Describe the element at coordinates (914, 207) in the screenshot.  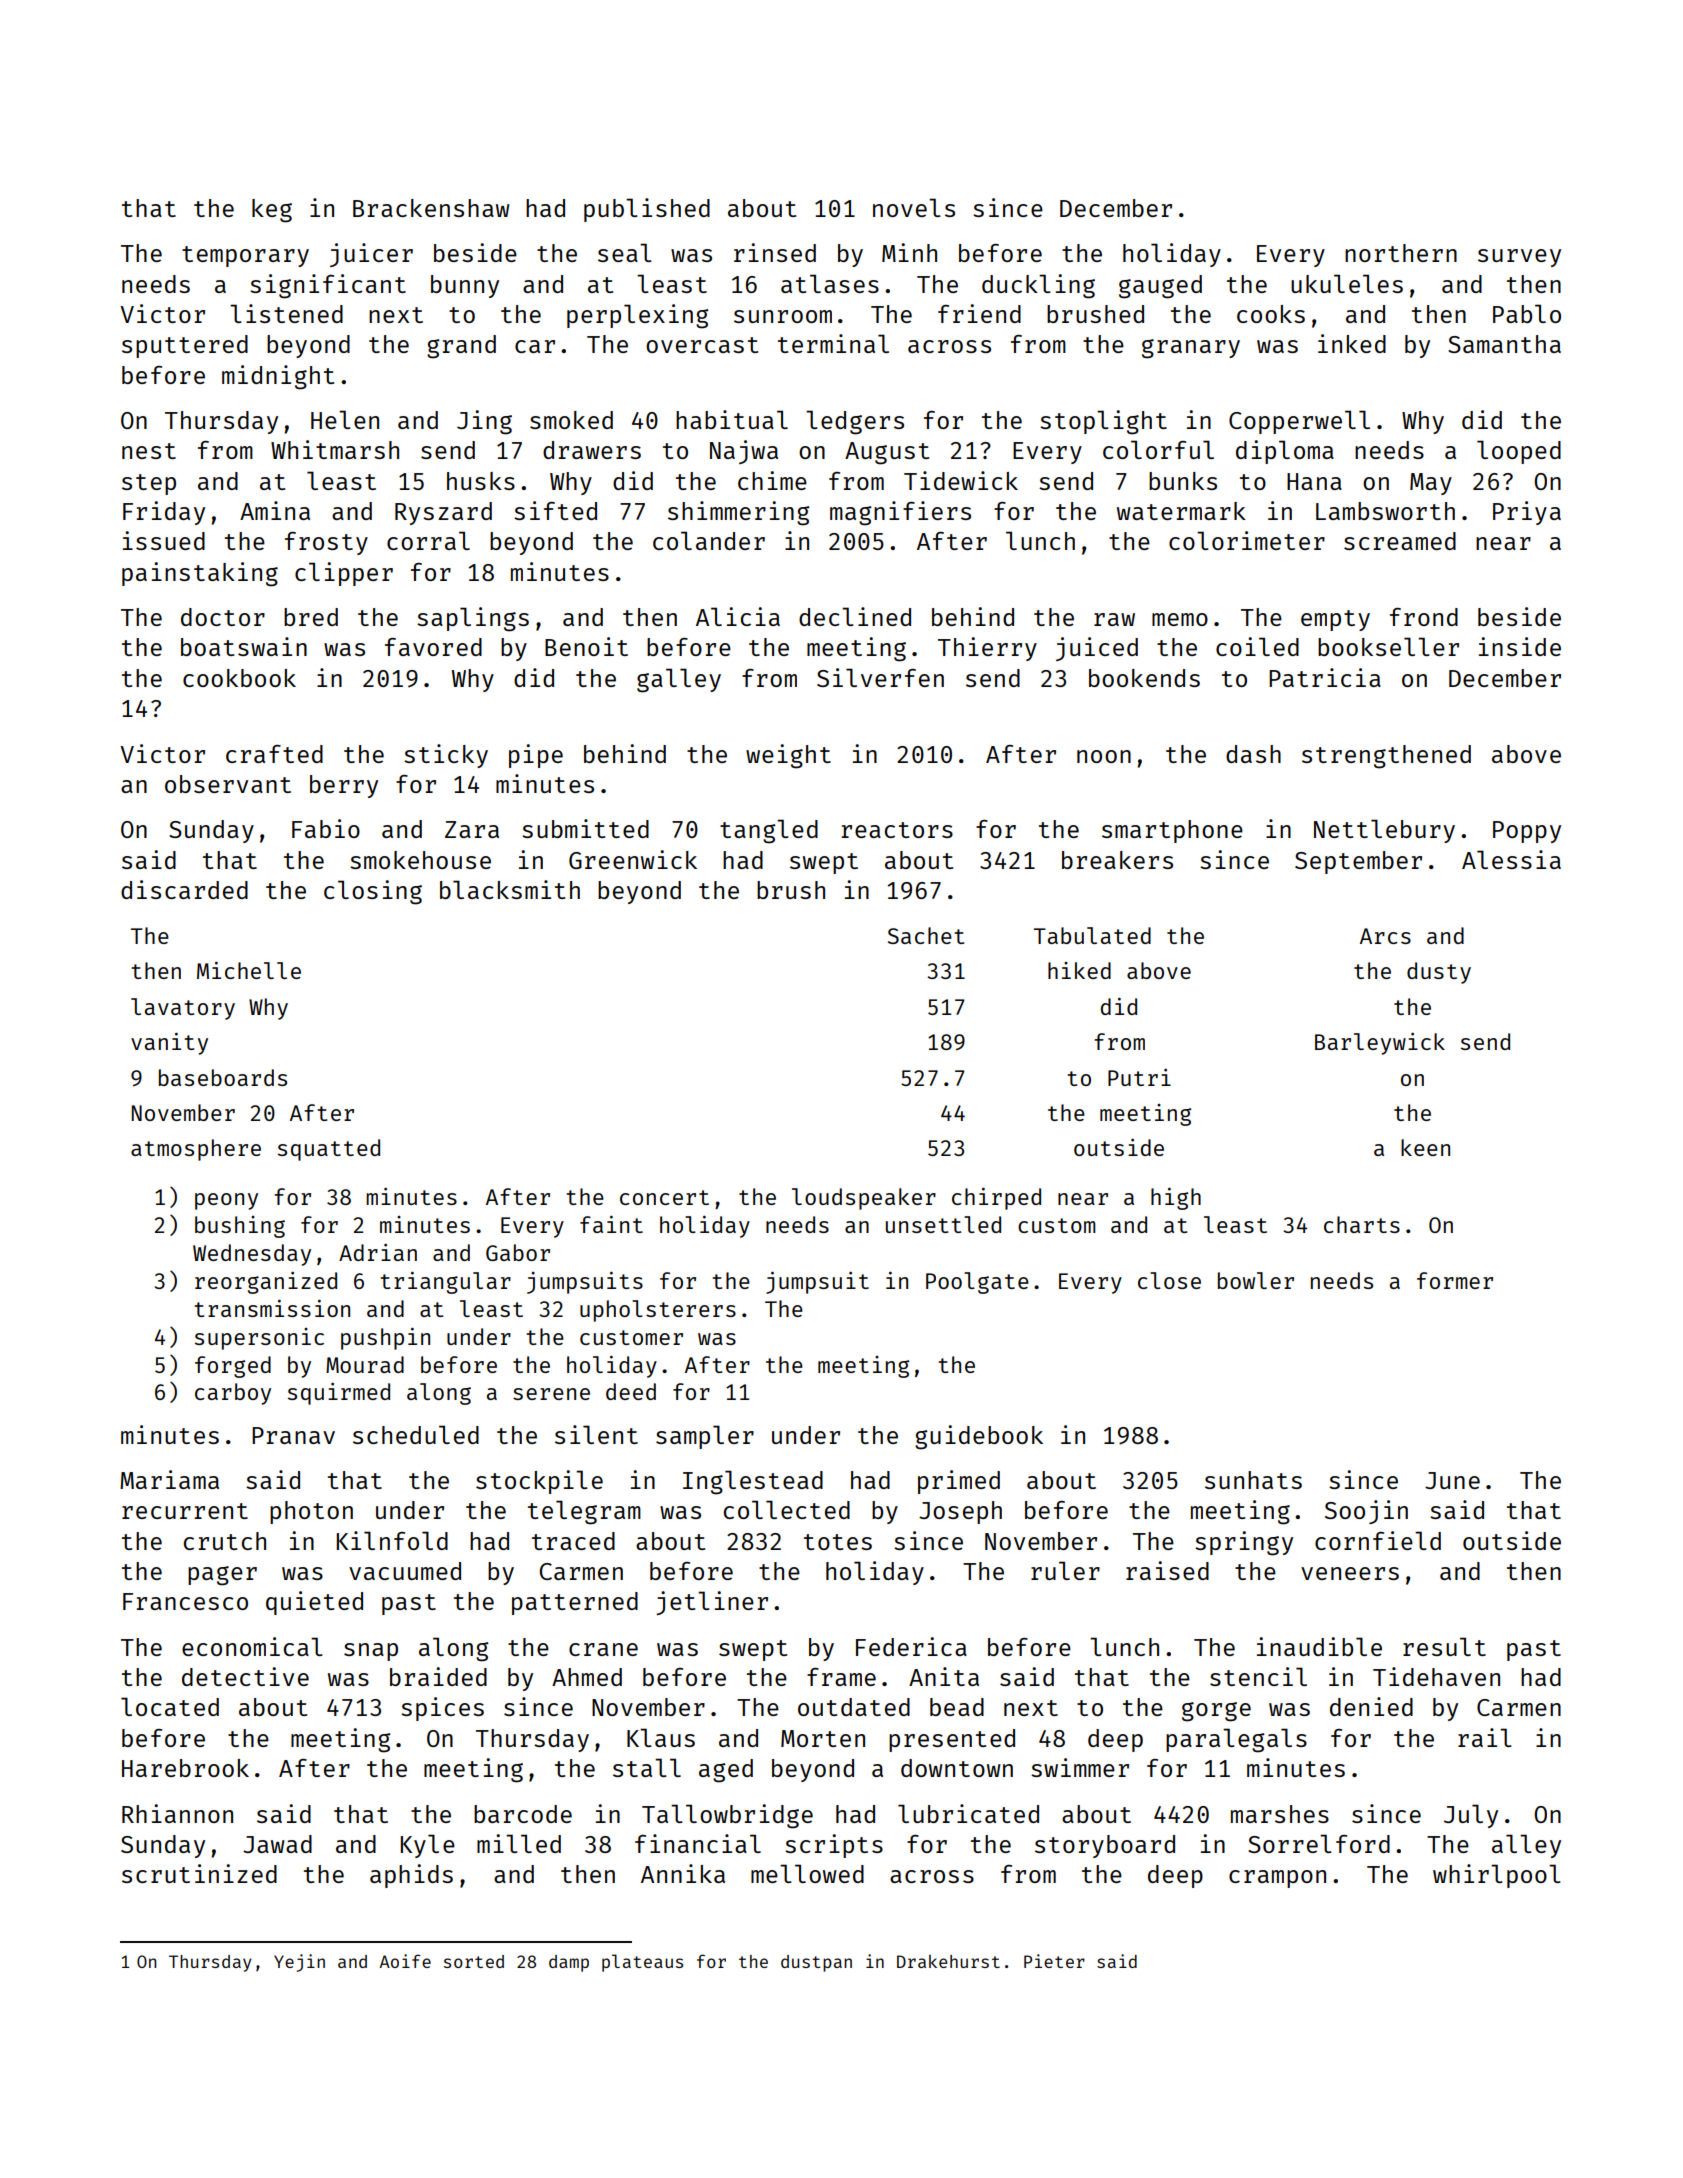
I see `novels` at that location.
